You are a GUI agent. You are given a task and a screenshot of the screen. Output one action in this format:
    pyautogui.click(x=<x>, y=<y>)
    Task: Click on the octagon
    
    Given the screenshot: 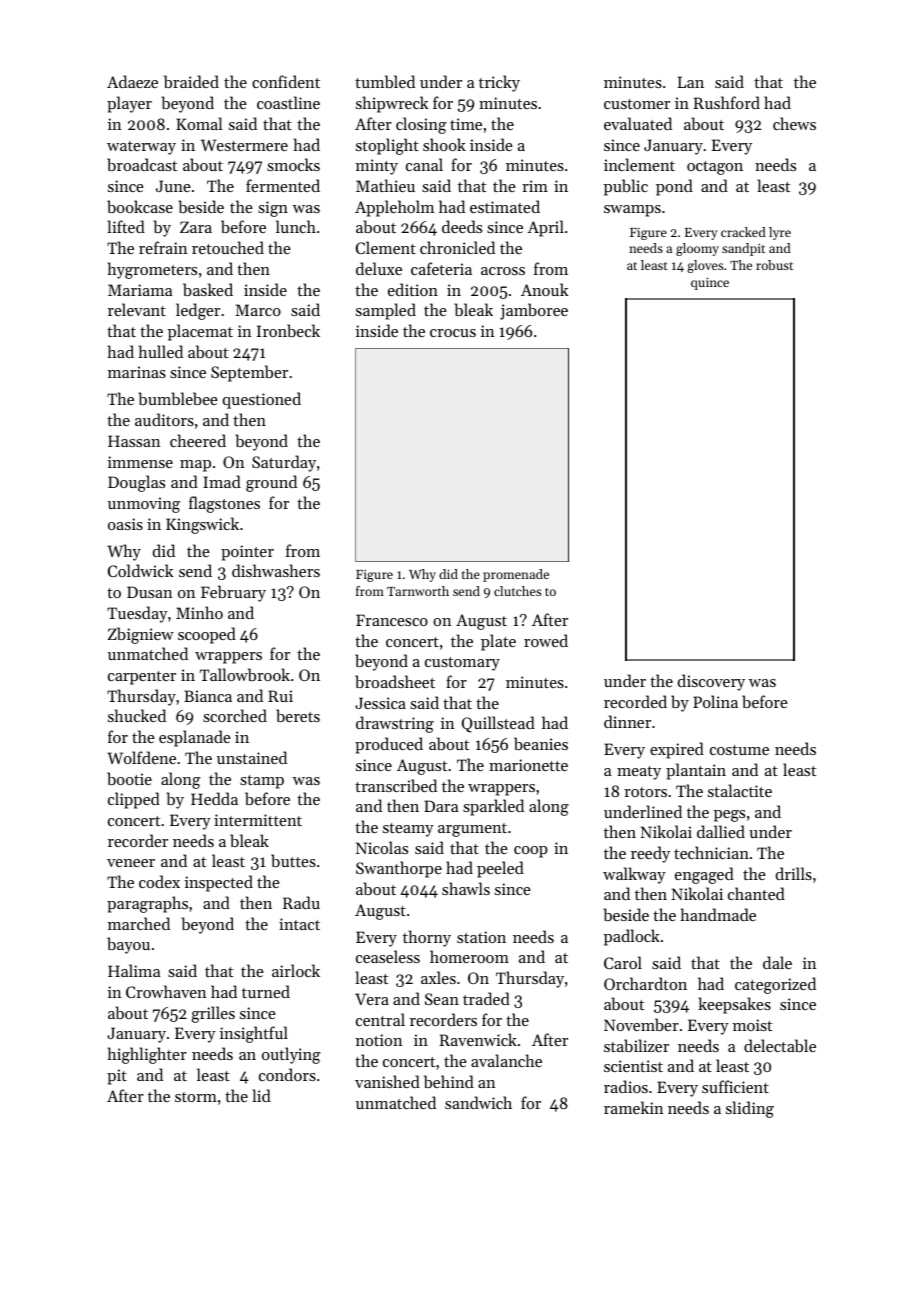 What is the action you would take?
    pyautogui.click(x=715, y=168)
